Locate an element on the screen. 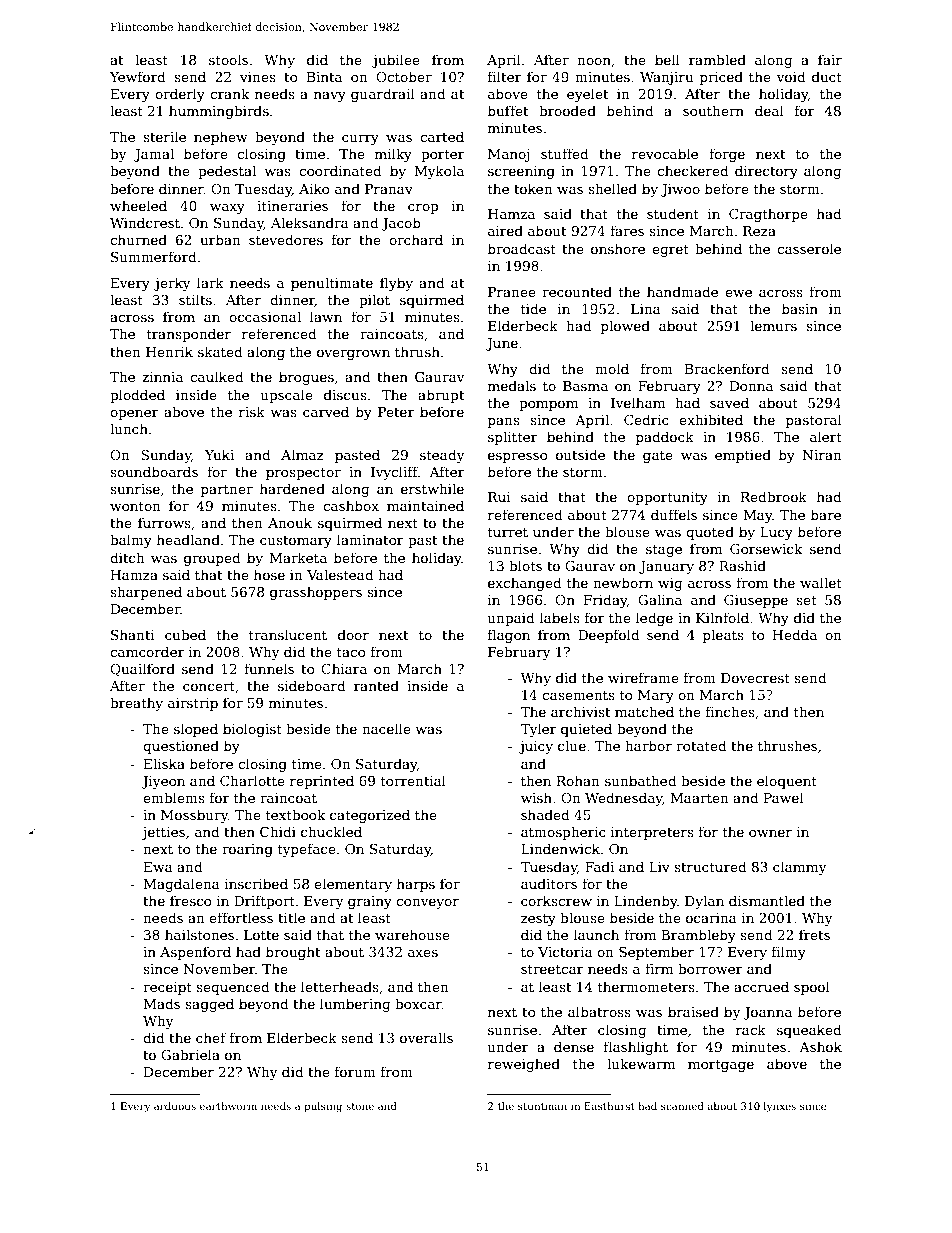 The image size is (952, 1233). fair is located at coordinates (830, 59).
